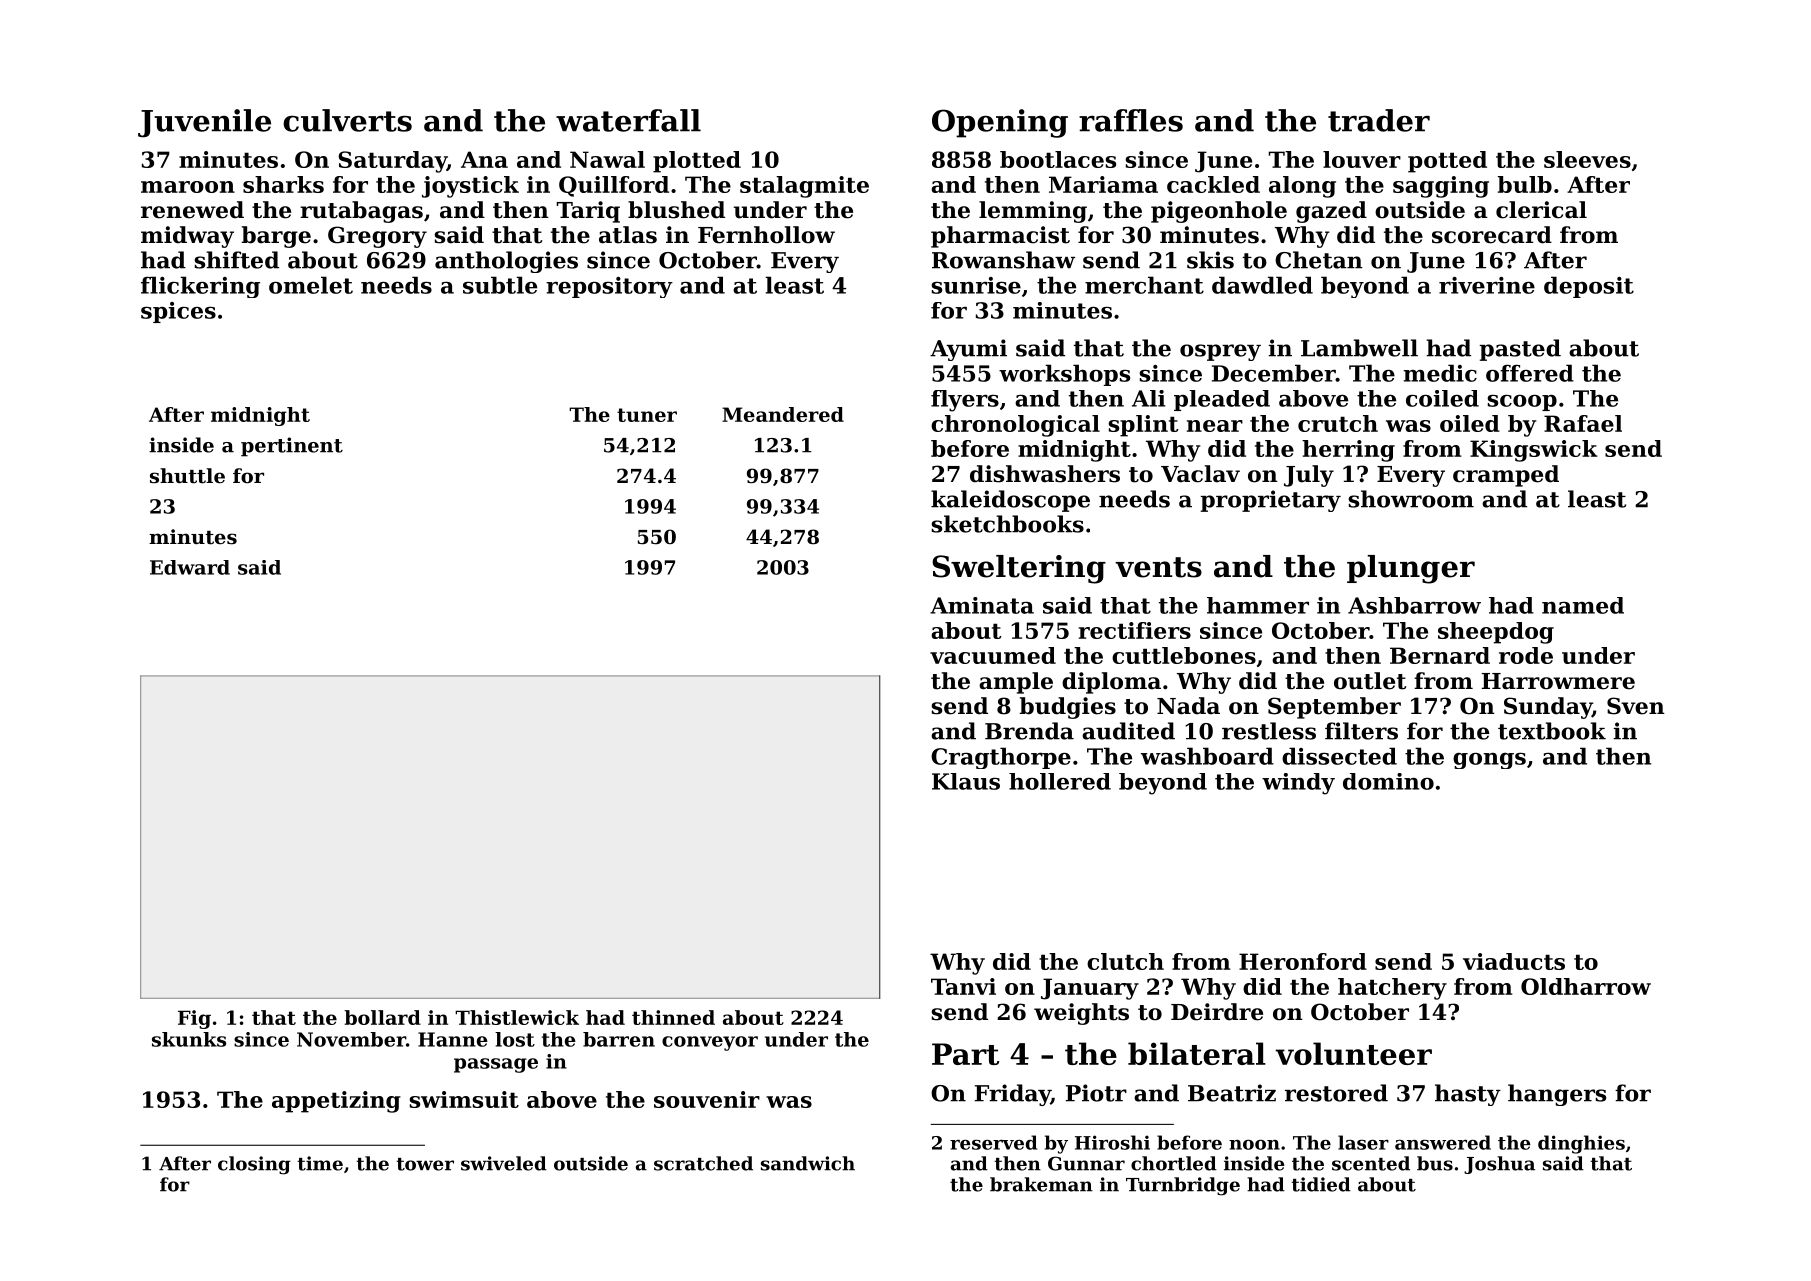 The width and height of the image is (1811, 1281). What do you see at coordinates (1379, 120) in the image?
I see `trader` at bounding box center [1379, 120].
